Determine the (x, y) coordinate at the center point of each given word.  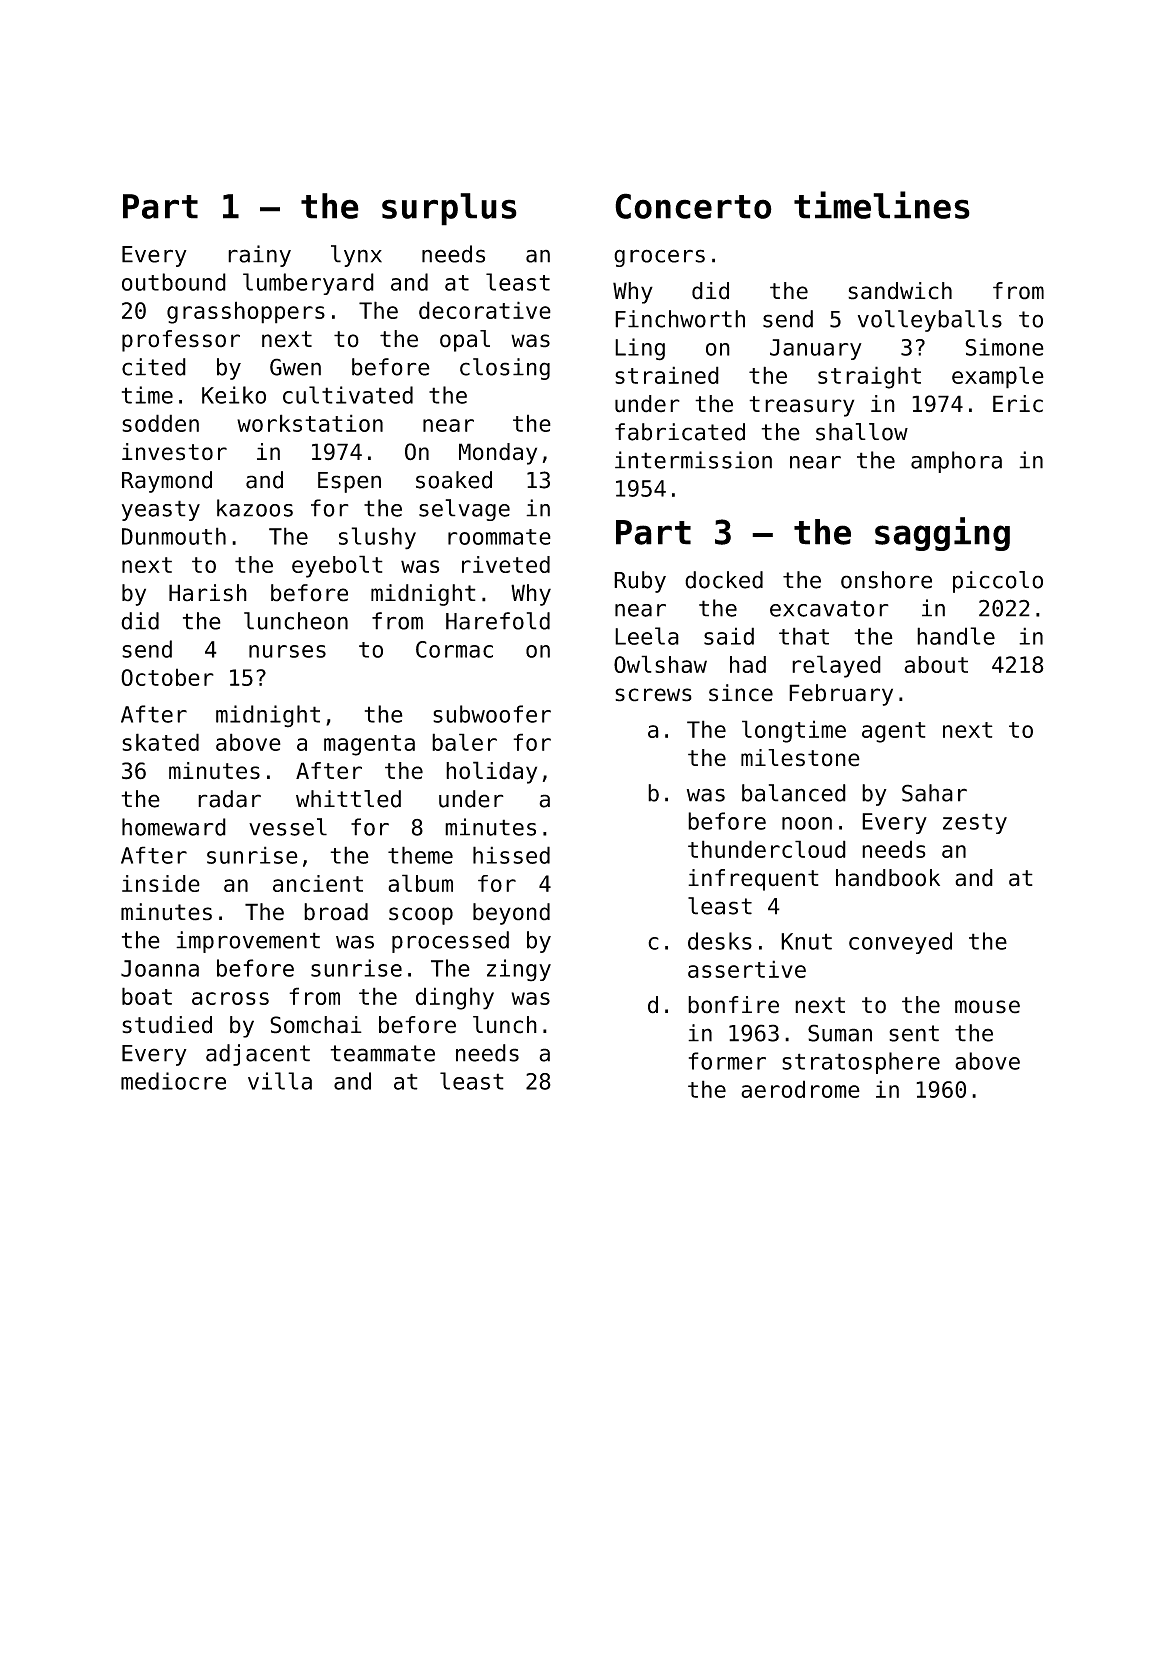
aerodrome (800, 1089)
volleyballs (930, 321)
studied (167, 1025)
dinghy (455, 998)
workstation (310, 423)
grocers (659, 258)
